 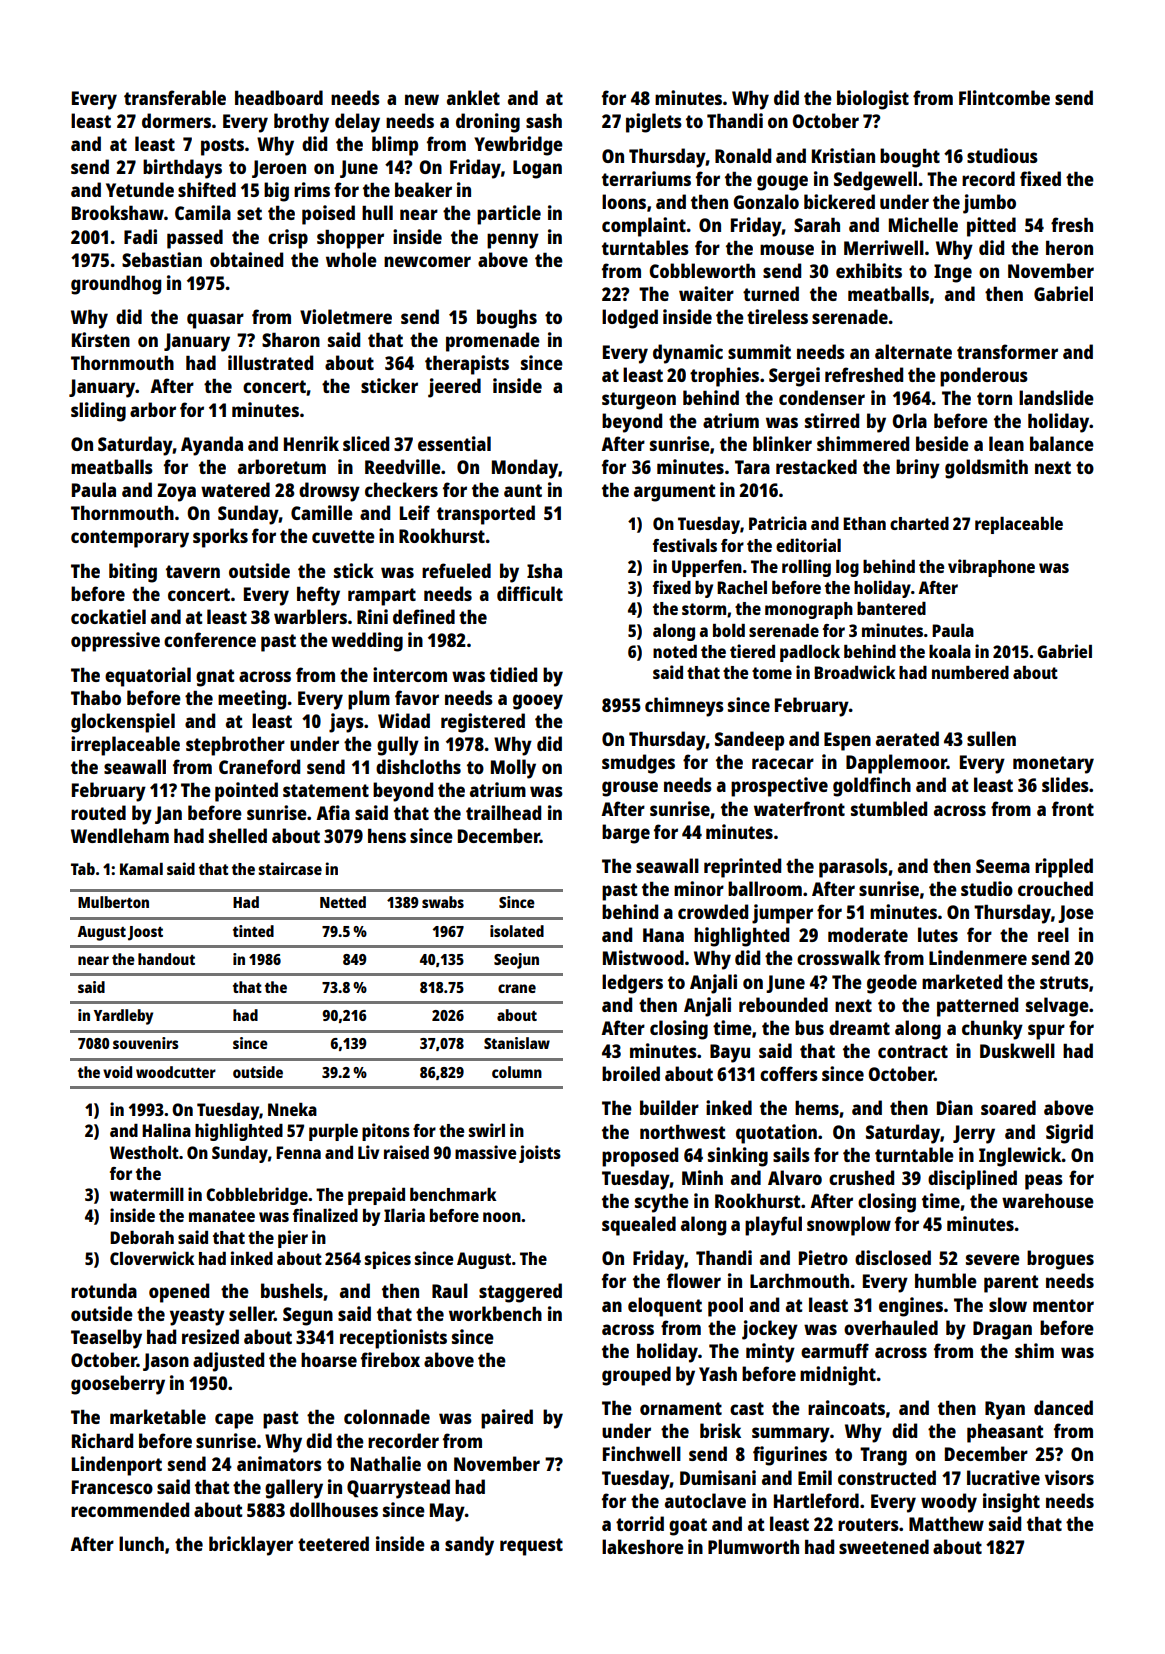 I want to click on request, so click(x=531, y=1547).
